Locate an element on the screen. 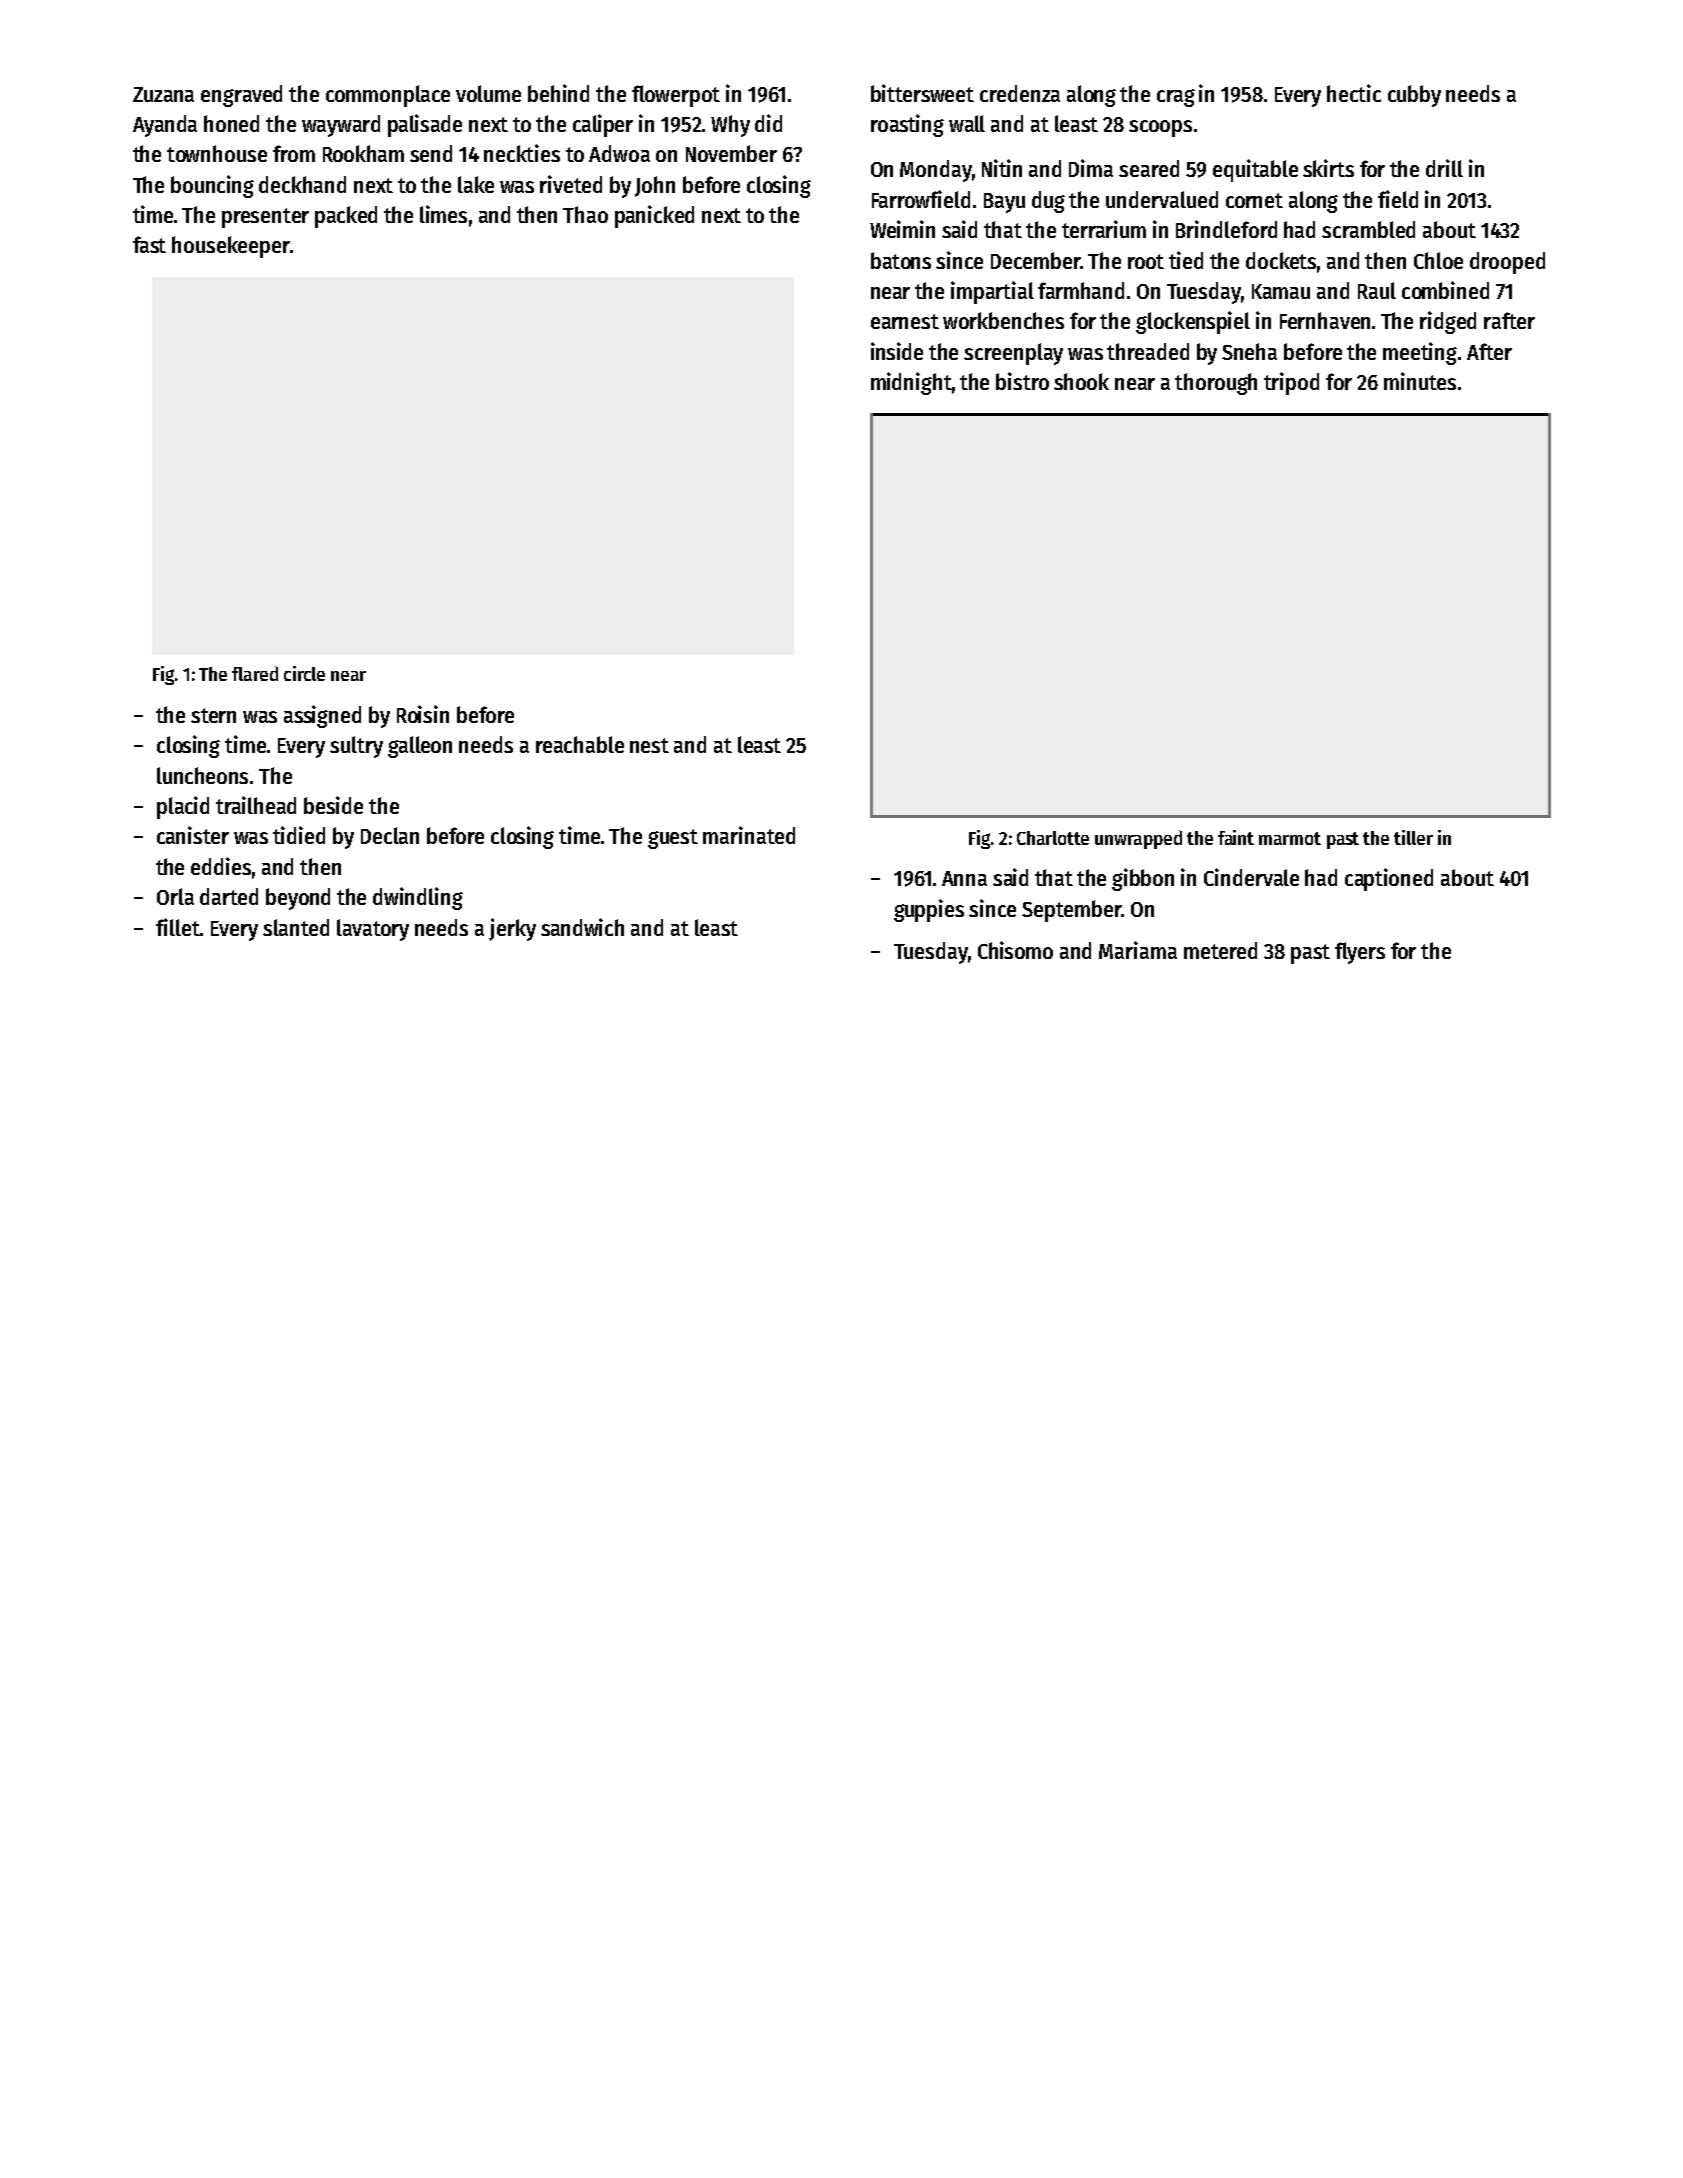 This screenshot has height=2178, width=1683. Kamau is located at coordinates (1281, 291).
